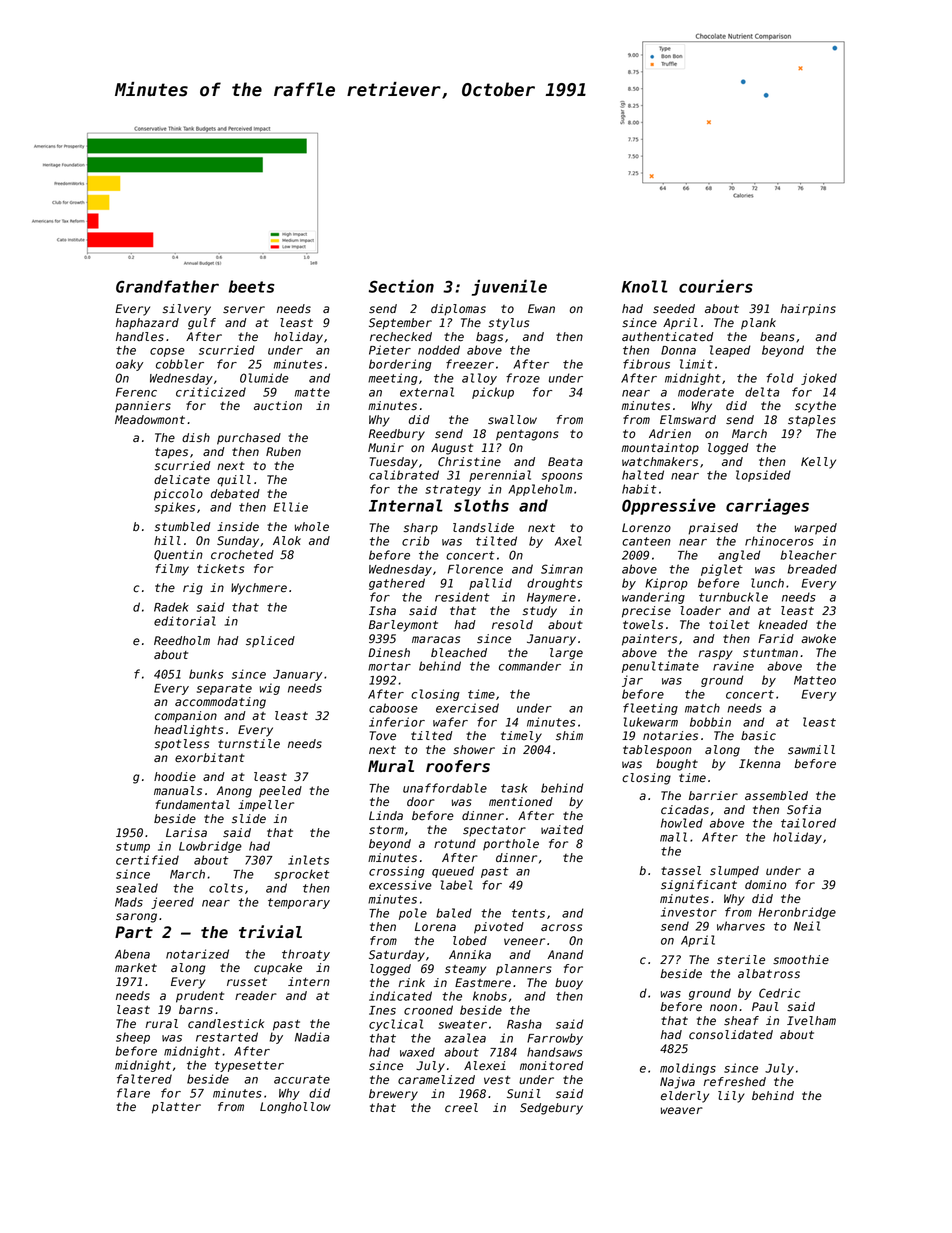 The image size is (952, 1233). Describe the element at coordinates (716, 286) in the screenshot. I see `couriers` at that location.
